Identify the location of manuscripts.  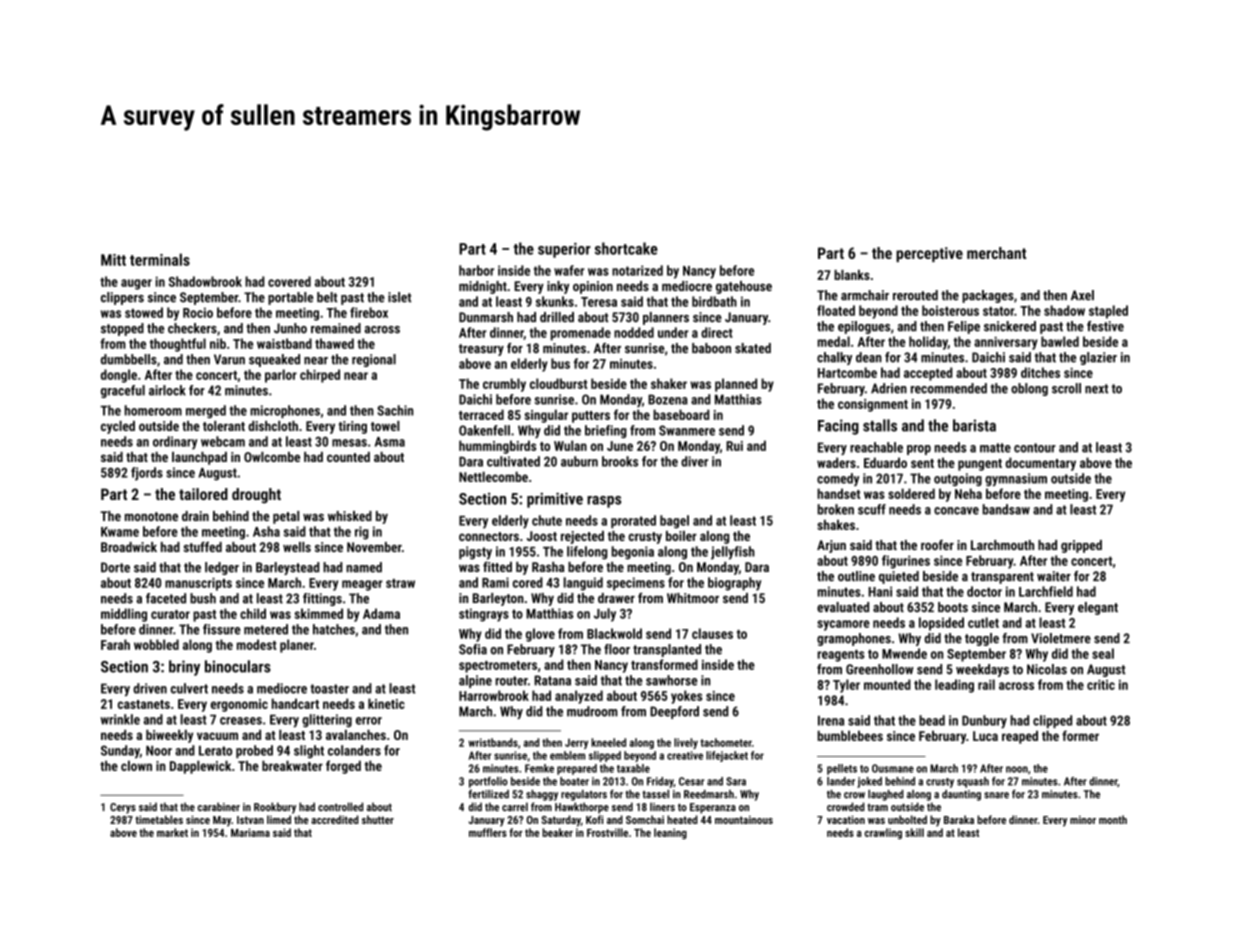
(198, 584).
